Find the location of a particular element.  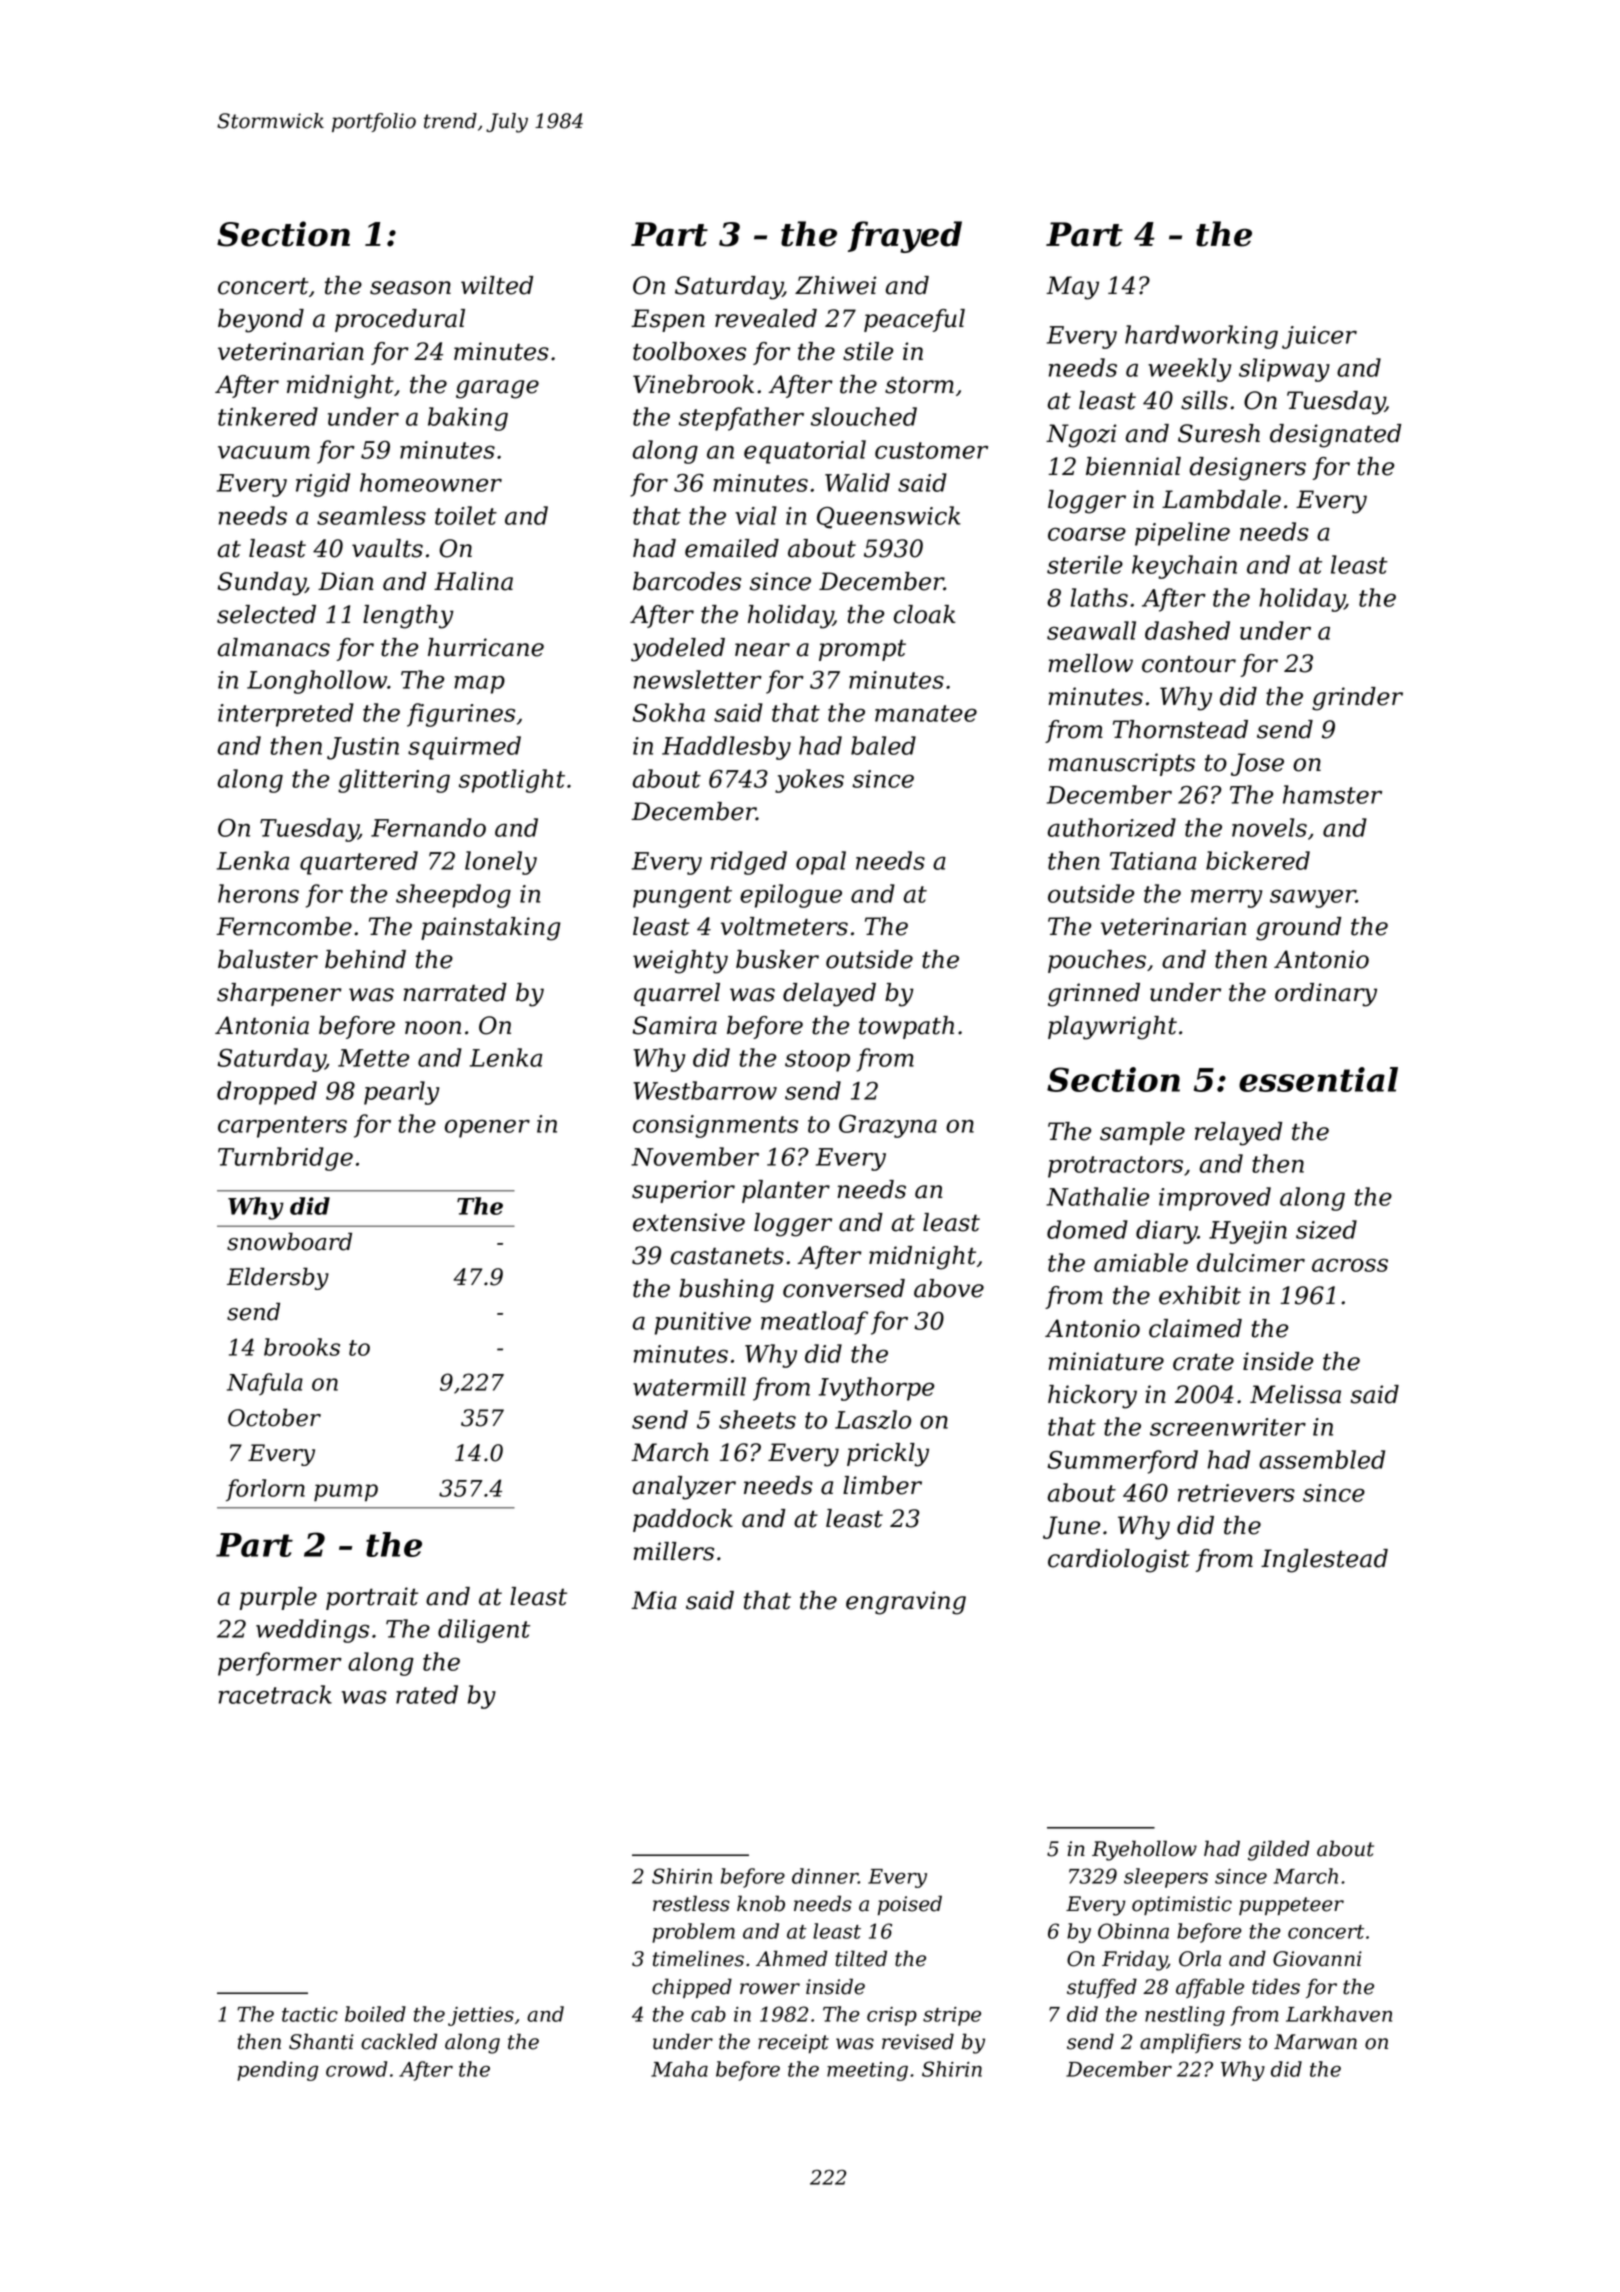

towpath is located at coordinates (906, 1027).
